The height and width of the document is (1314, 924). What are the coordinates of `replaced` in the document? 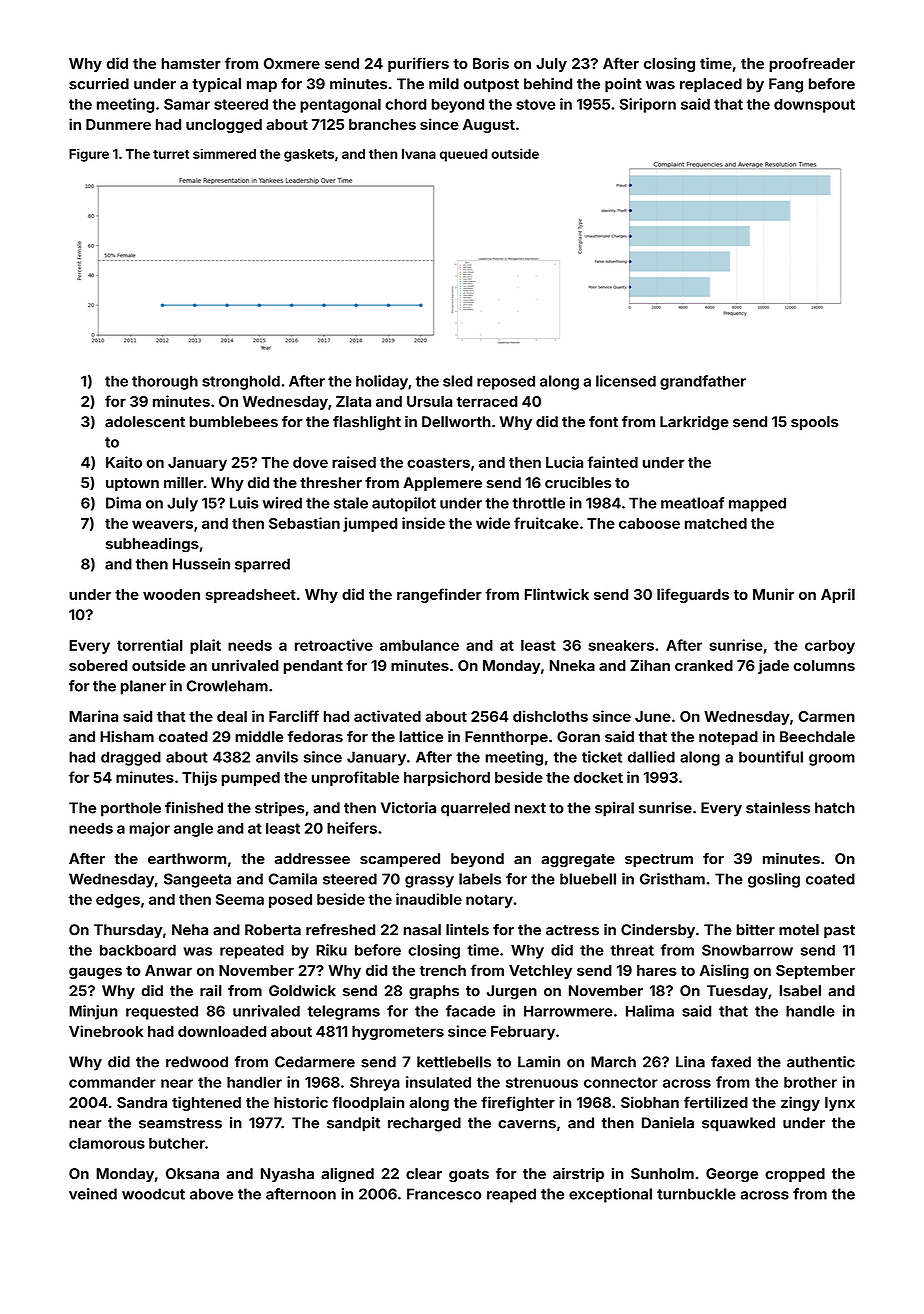 It's located at (711, 85).
